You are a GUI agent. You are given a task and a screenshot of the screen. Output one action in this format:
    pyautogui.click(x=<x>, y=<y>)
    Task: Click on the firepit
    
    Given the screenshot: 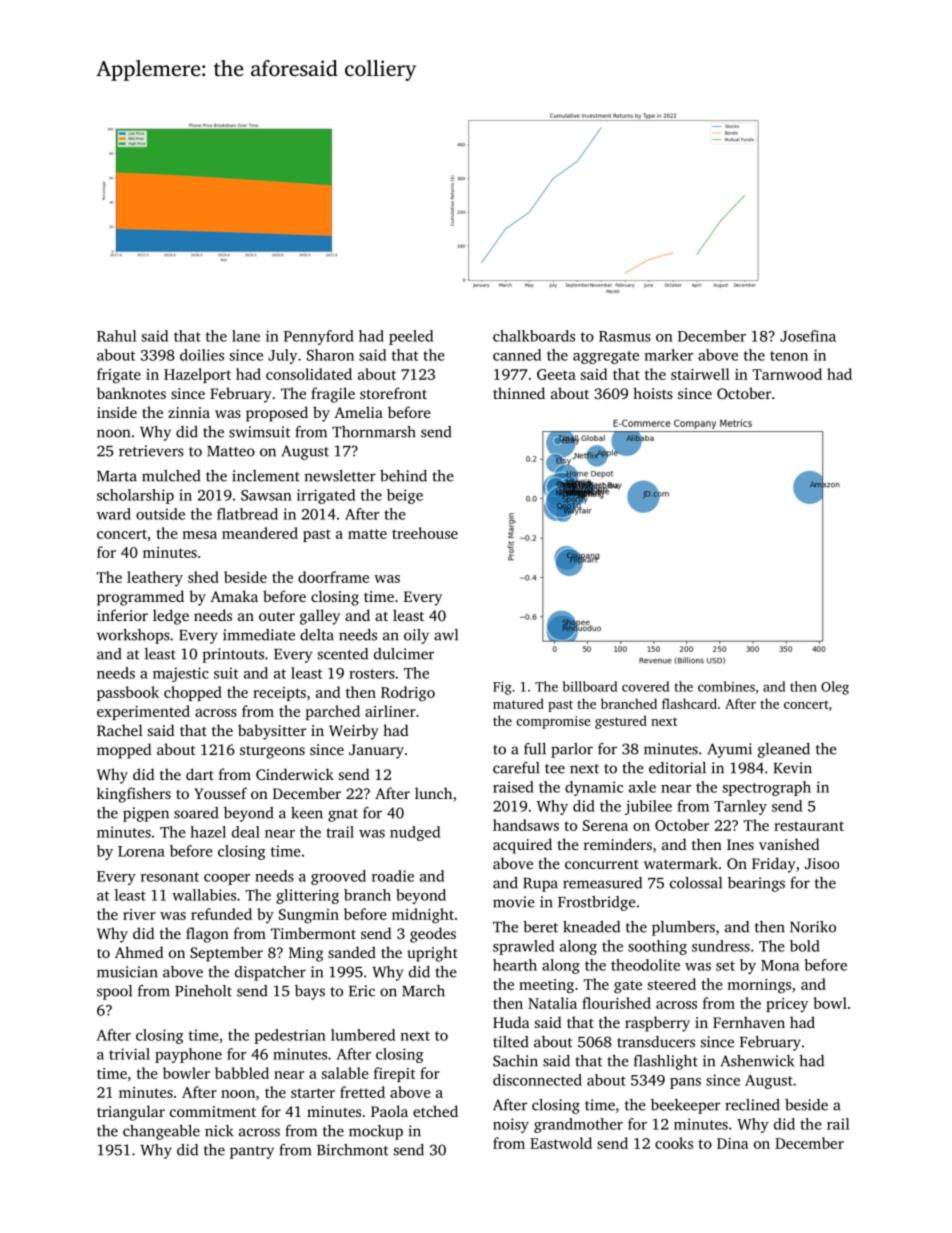 What is the action you would take?
    pyautogui.click(x=394, y=1074)
